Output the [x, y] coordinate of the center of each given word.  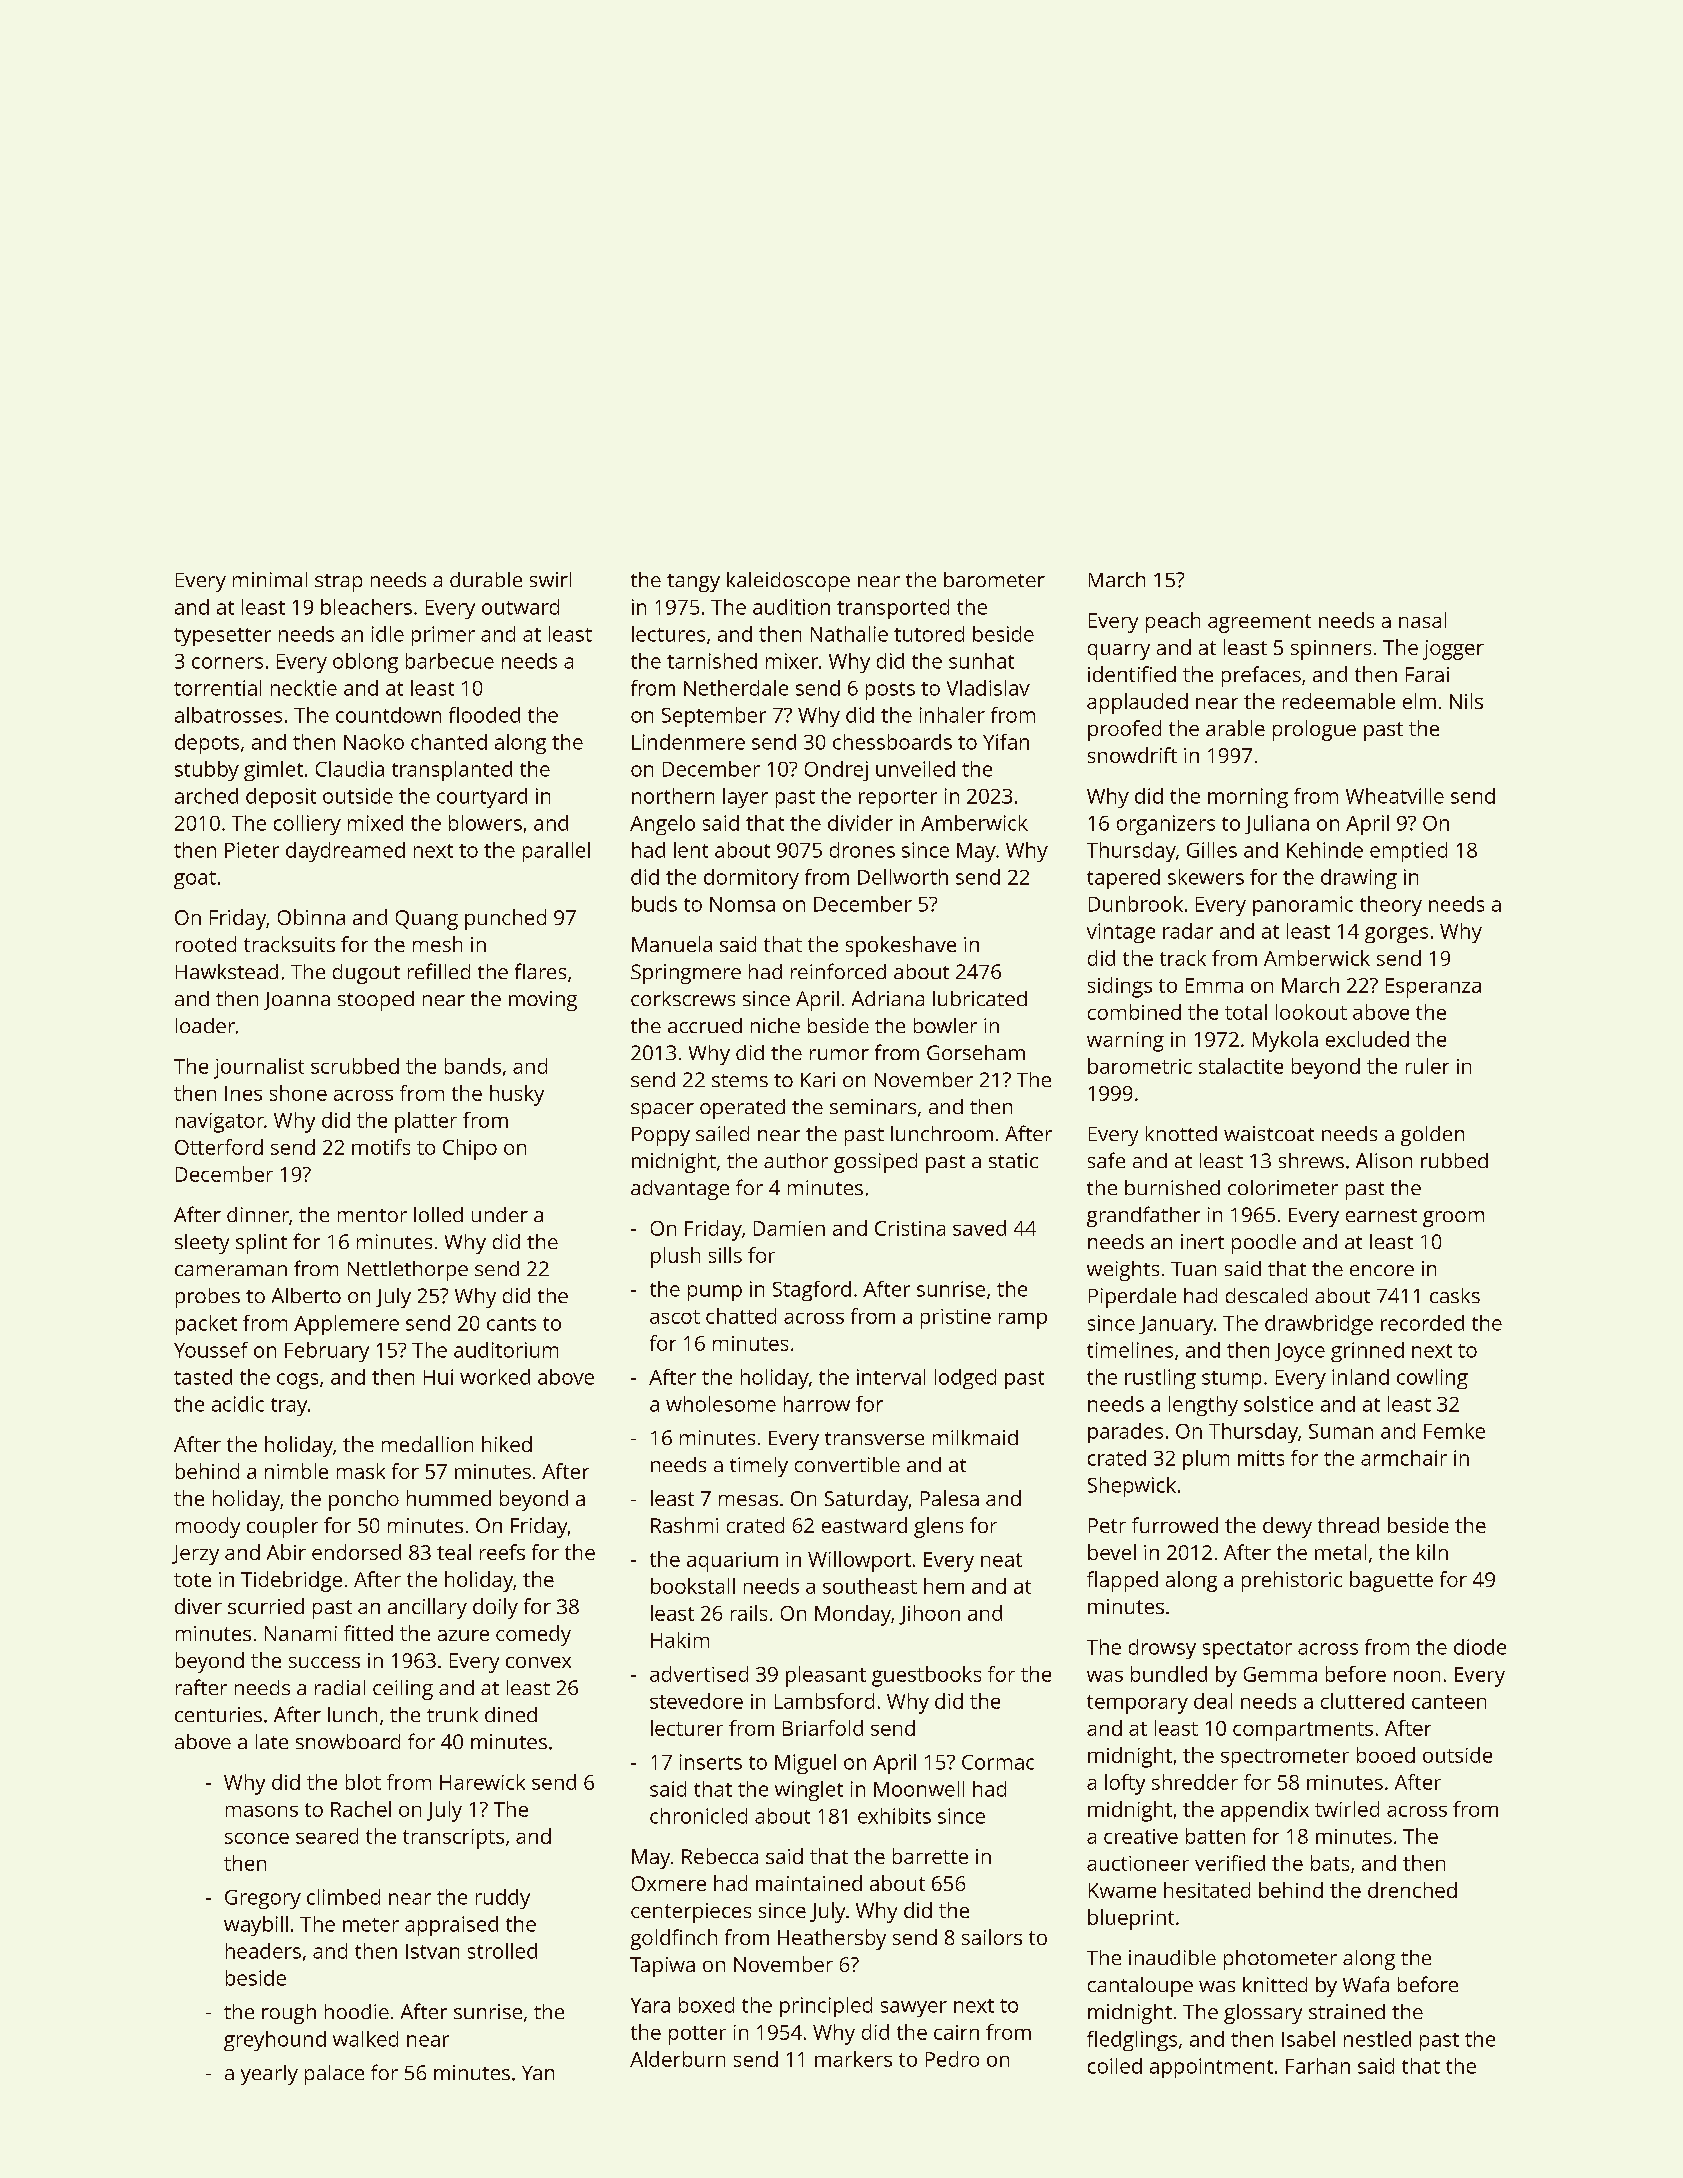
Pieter [252, 850]
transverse [874, 1438]
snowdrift [1132, 755]
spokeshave [901, 946]
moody [208, 1527]
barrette [930, 1856]
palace [334, 2075]
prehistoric [1292, 1581]
